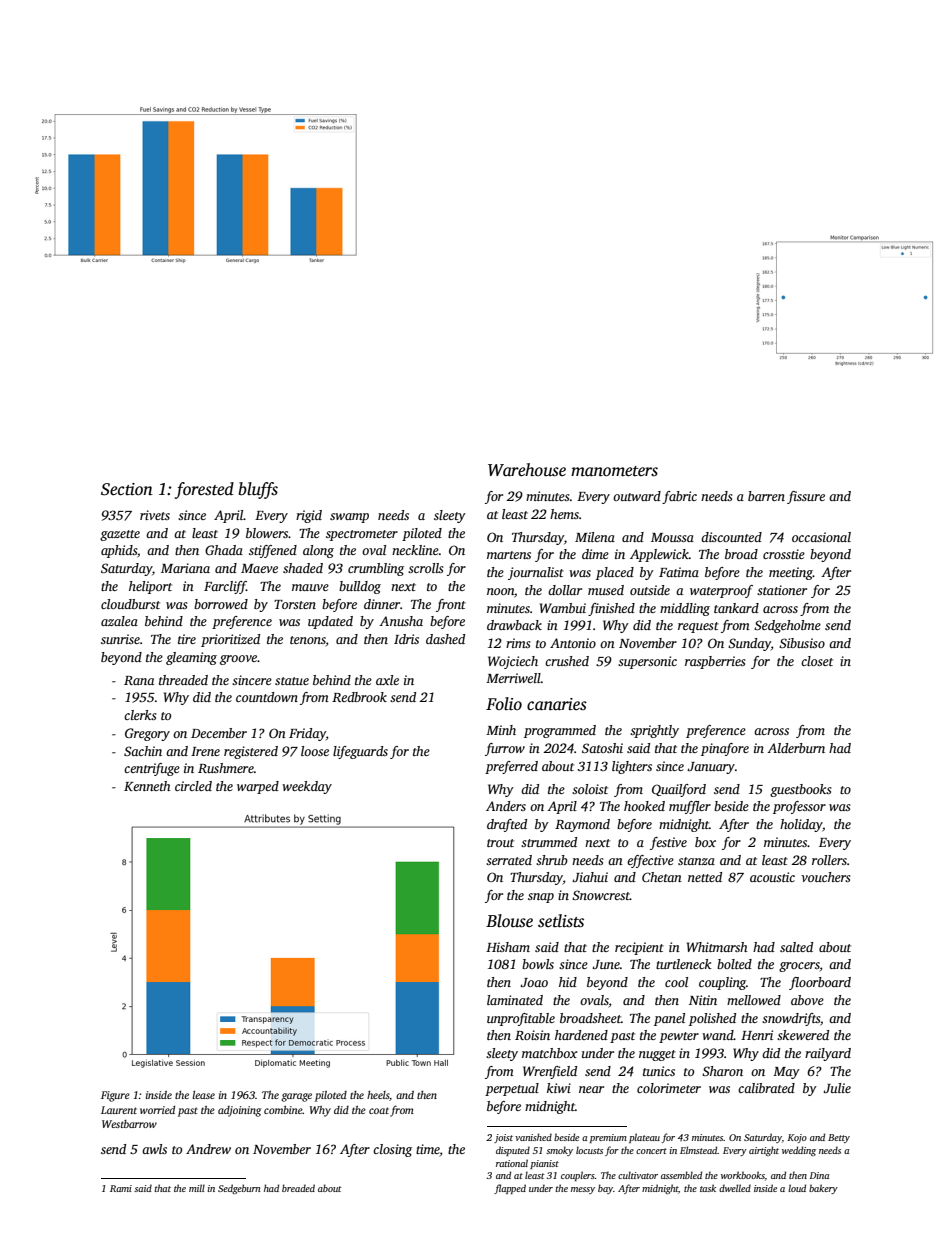  What do you see at coordinates (608, 1138) in the screenshot?
I see `premium` at bounding box center [608, 1138].
